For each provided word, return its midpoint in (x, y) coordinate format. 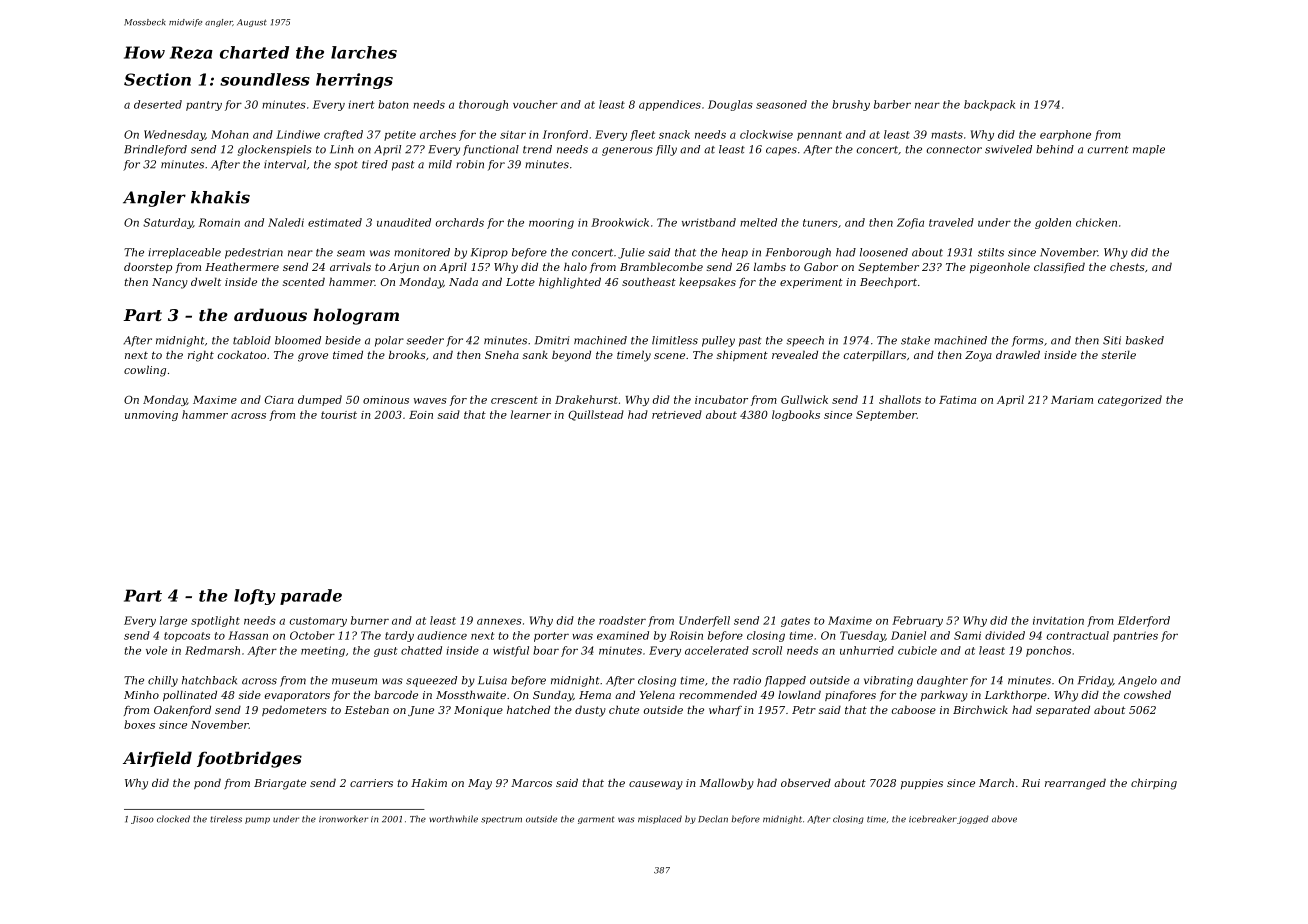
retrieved (677, 414)
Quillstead (596, 415)
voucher (535, 104)
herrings (354, 81)
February (917, 621)
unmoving (151, 416)
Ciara (279, 399)
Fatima (957, 400)
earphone (1065, 135)
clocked (173, 819)
